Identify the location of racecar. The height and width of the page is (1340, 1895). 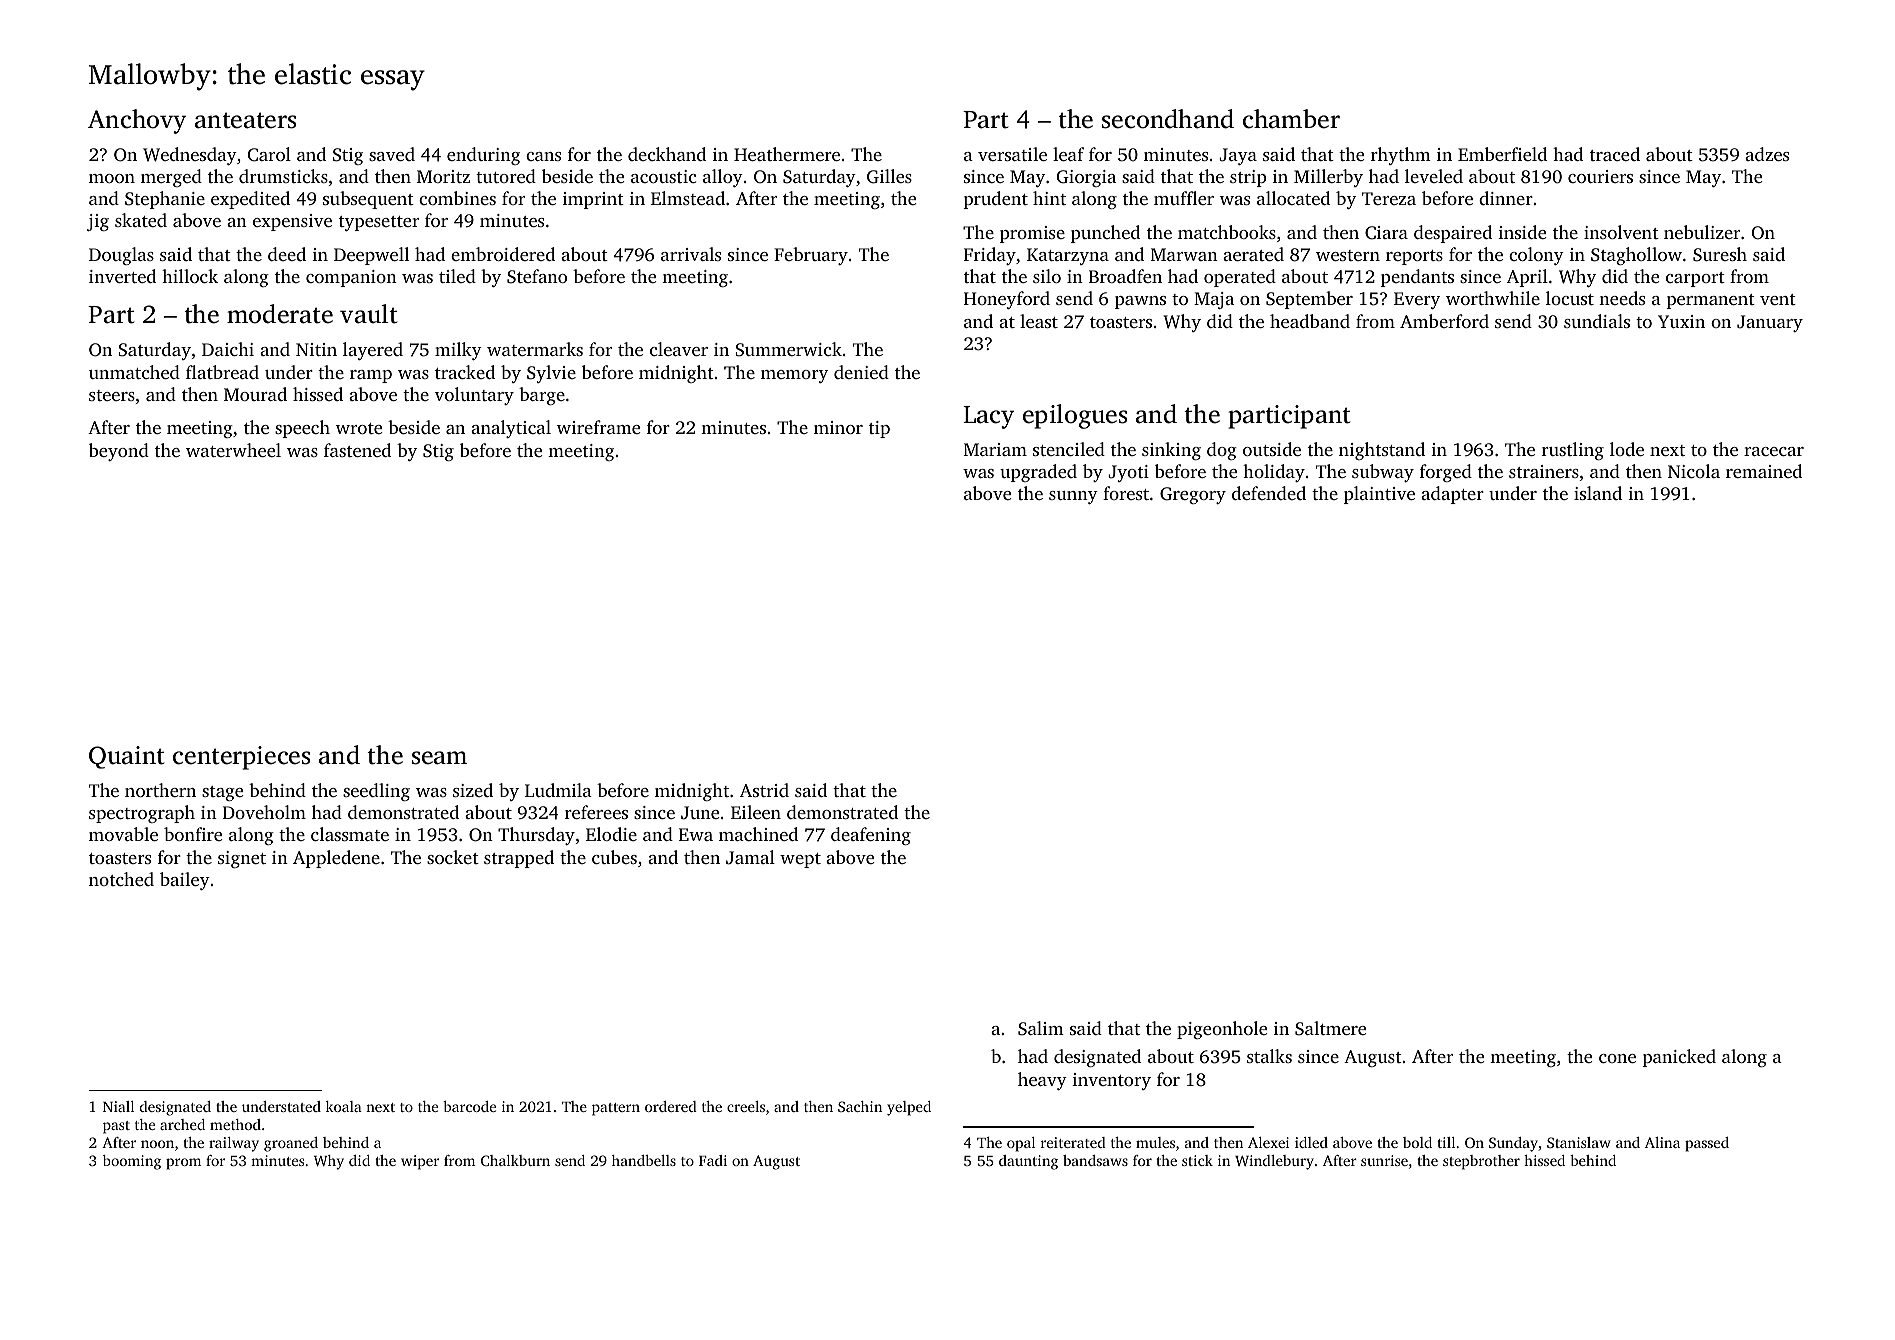
(1774, 451).
